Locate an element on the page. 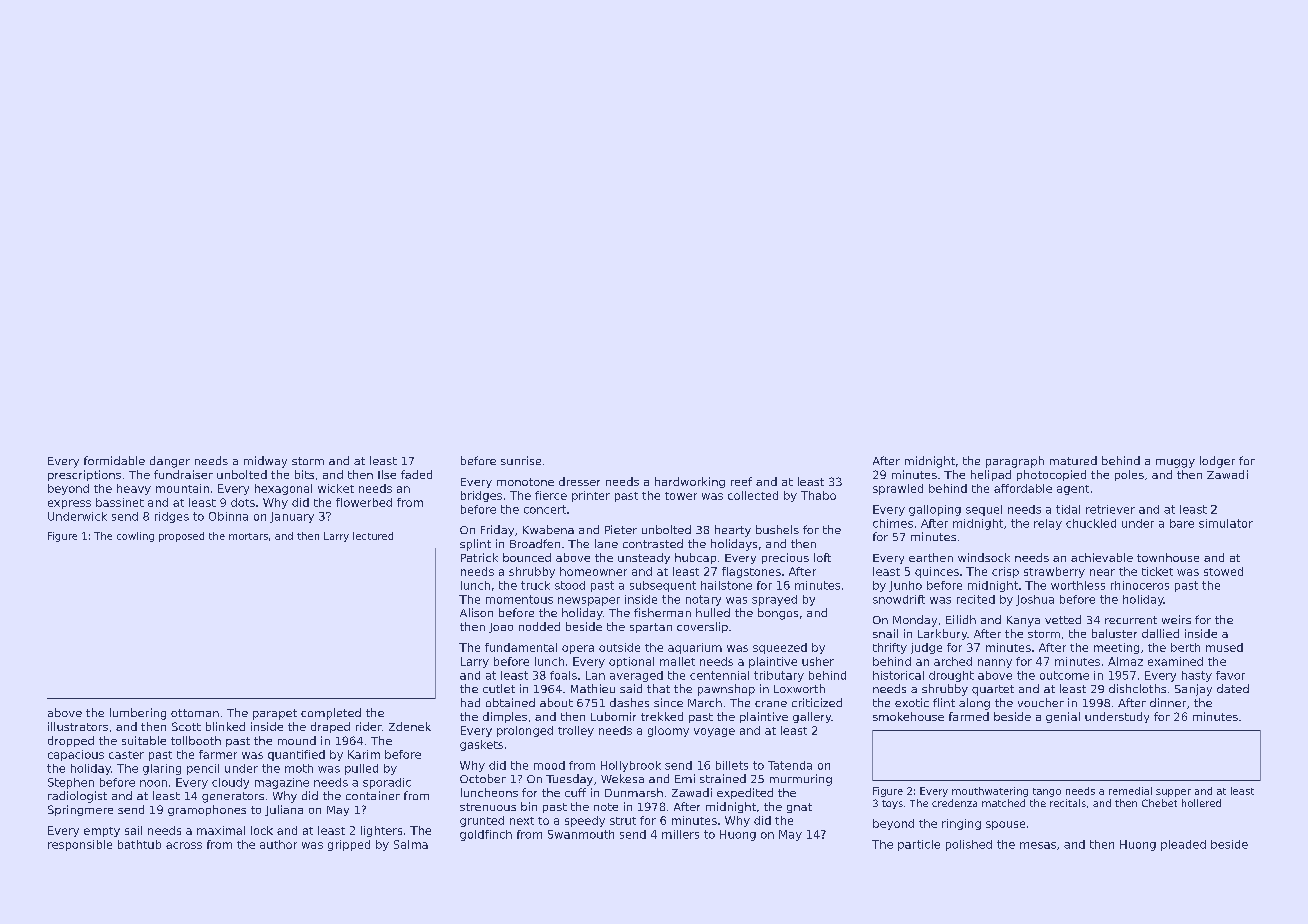 The height and width of the page is (924, 1308). Friday is located at coordinates (497, 531).
